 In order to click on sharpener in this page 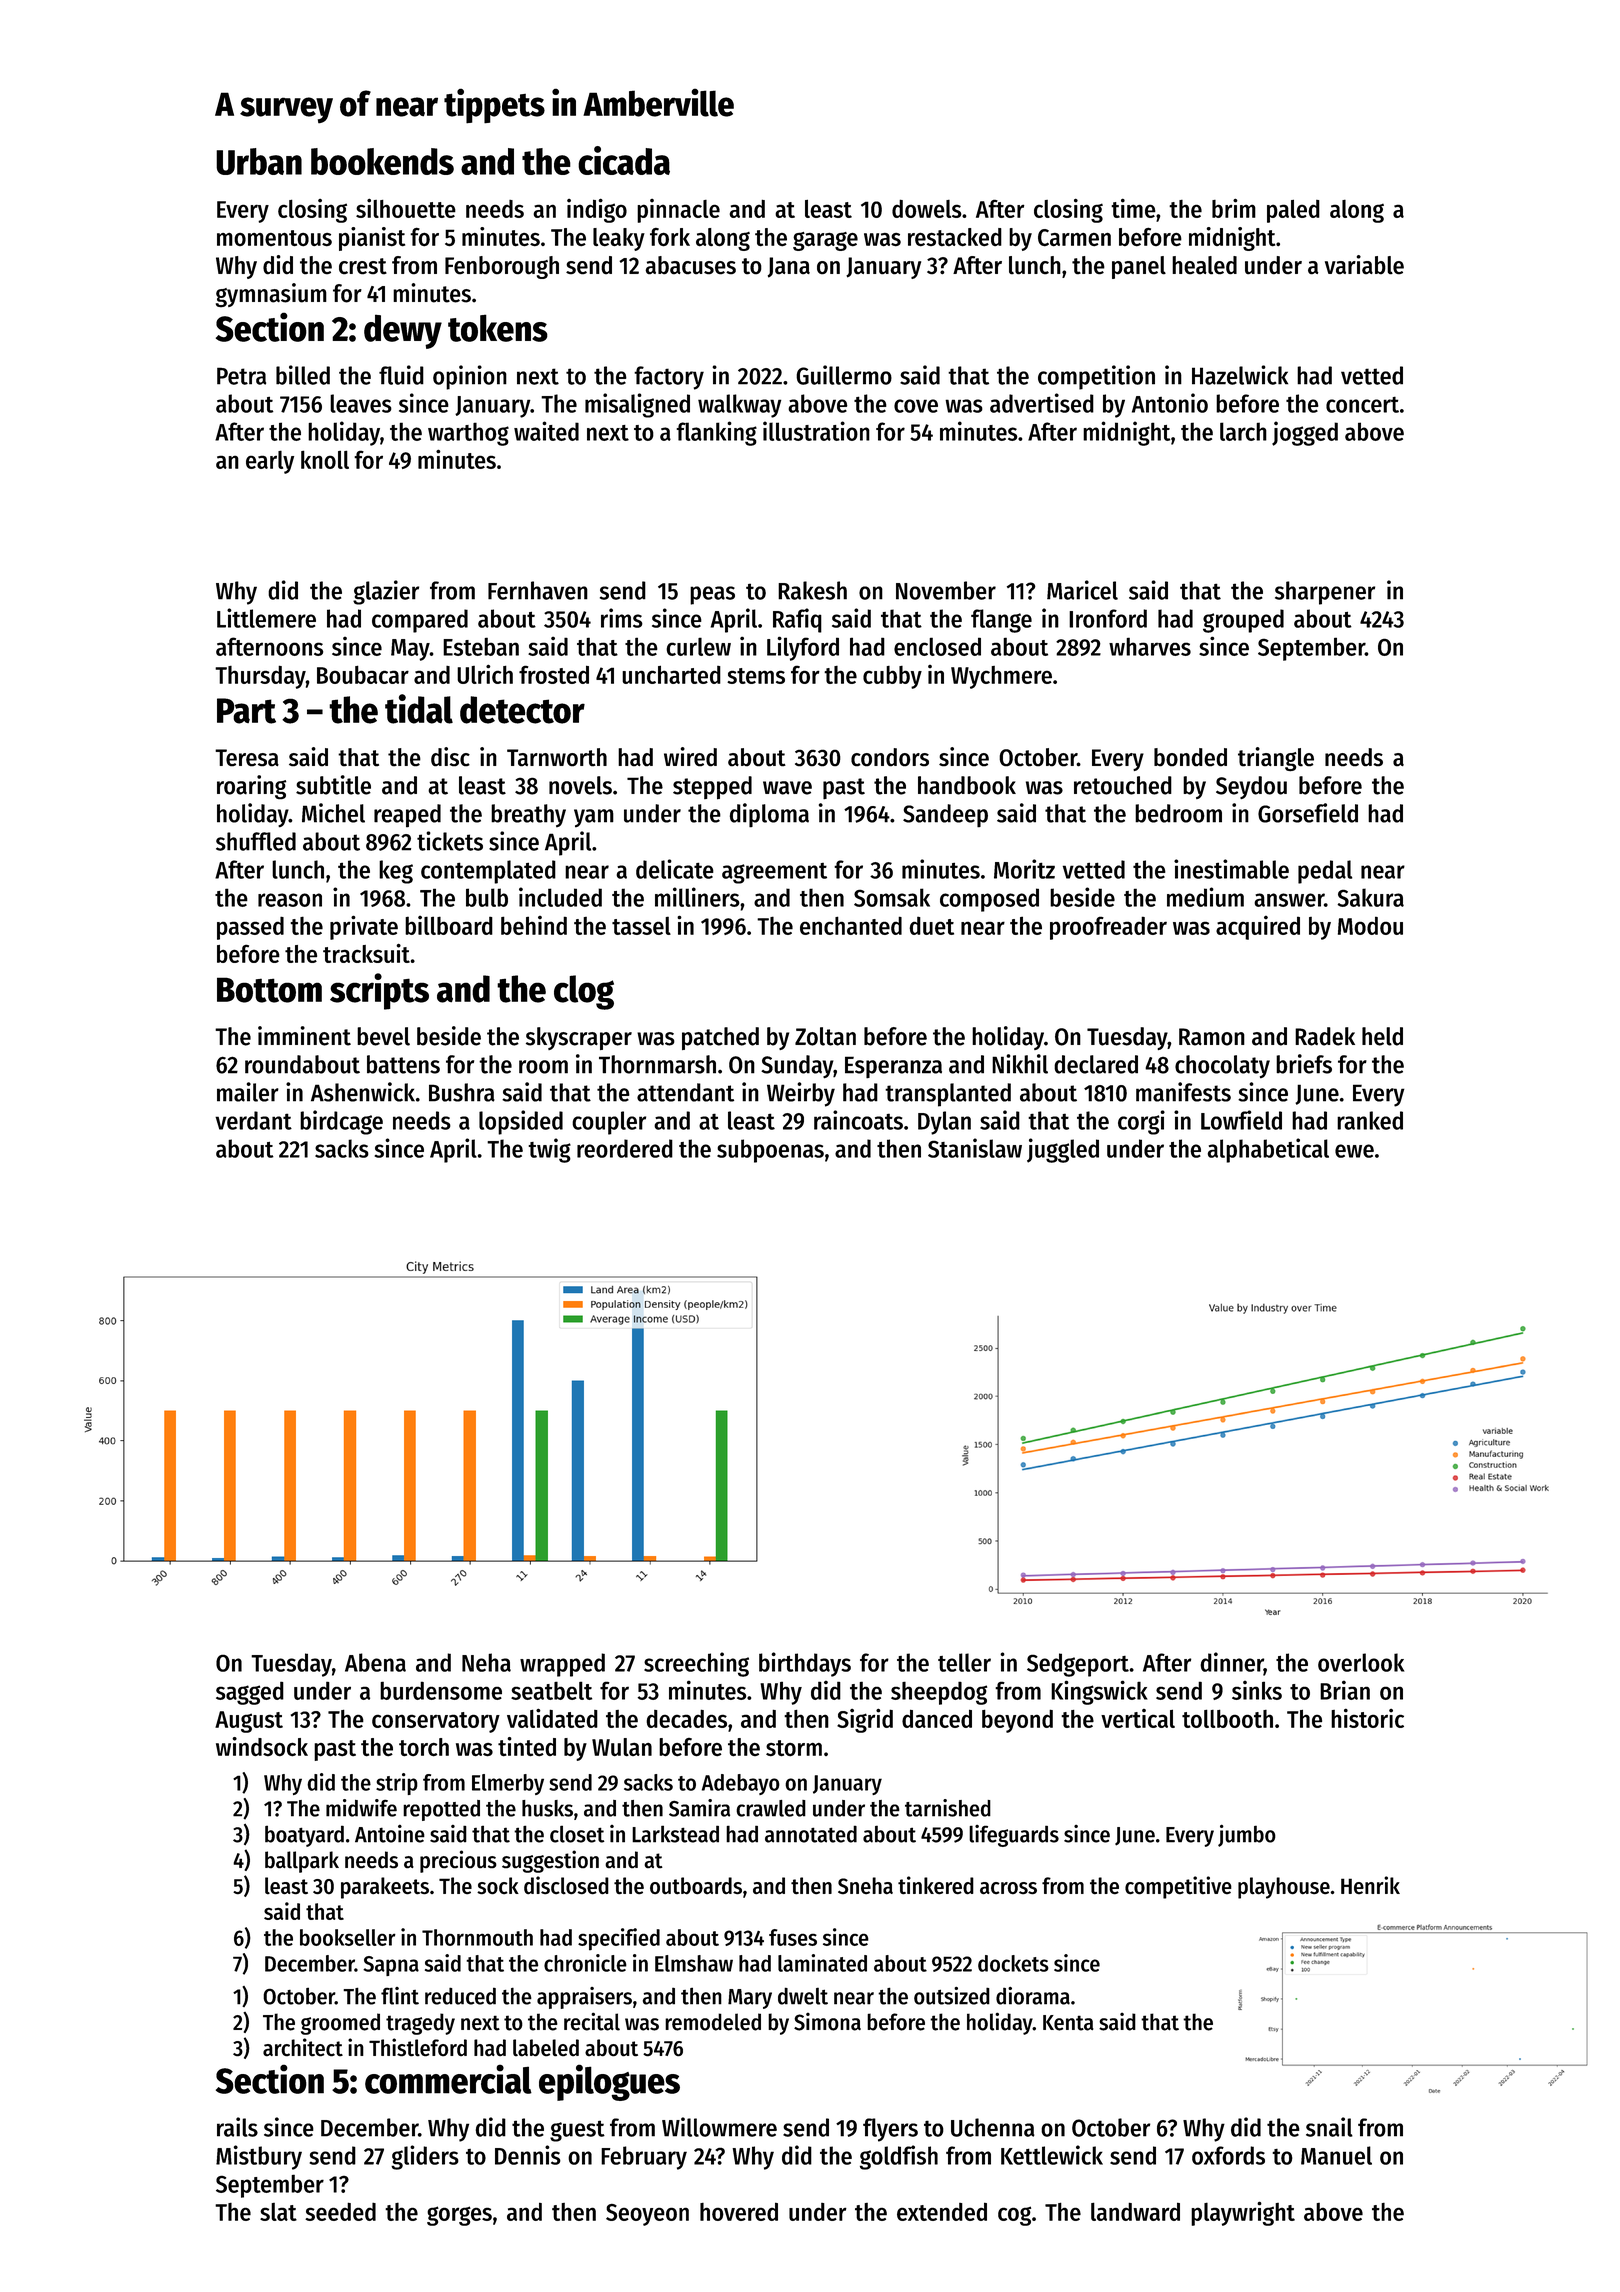, I will do `click(1325, 593)`.
